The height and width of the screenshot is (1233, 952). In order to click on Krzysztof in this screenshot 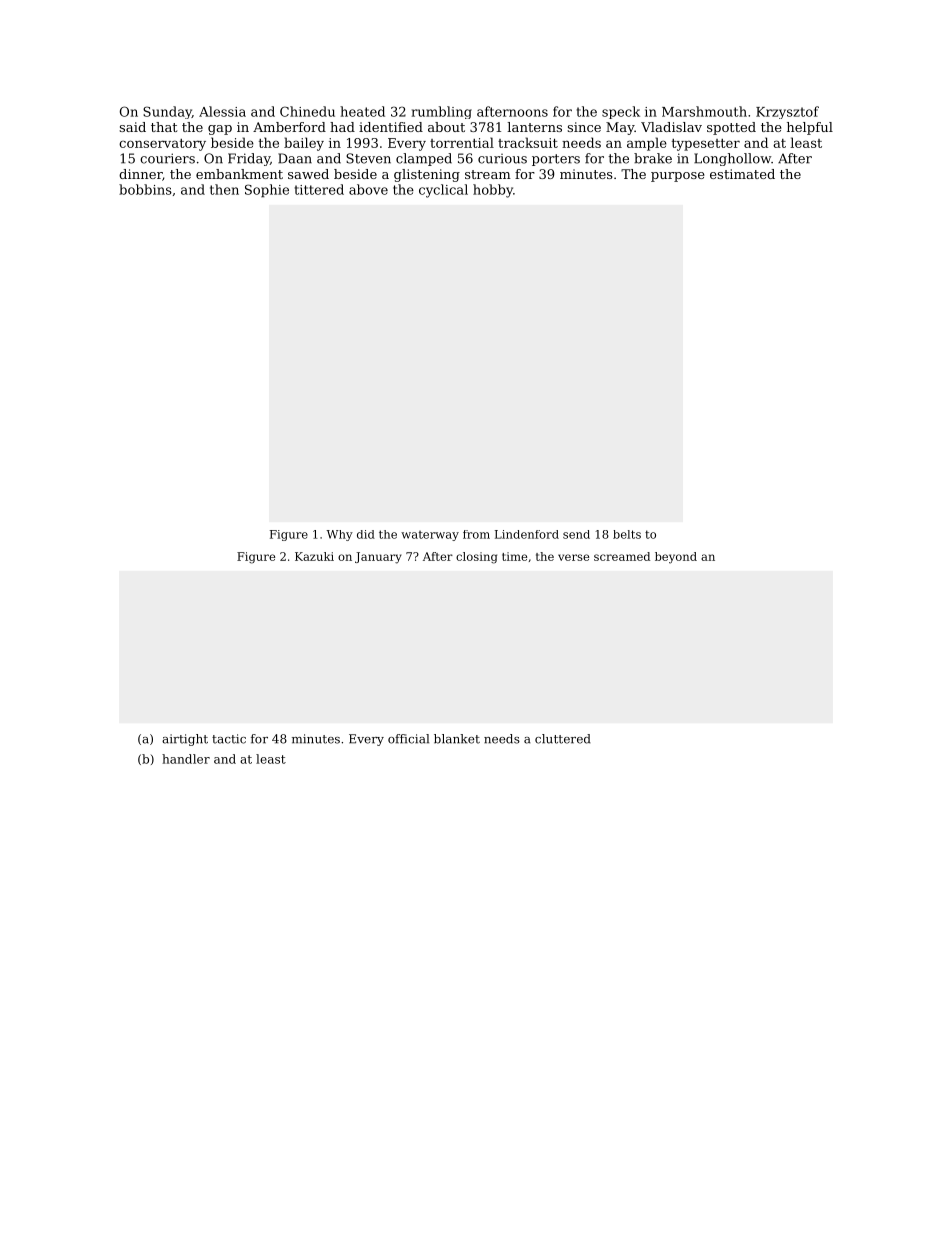, I will do `click(787, 112)`.
